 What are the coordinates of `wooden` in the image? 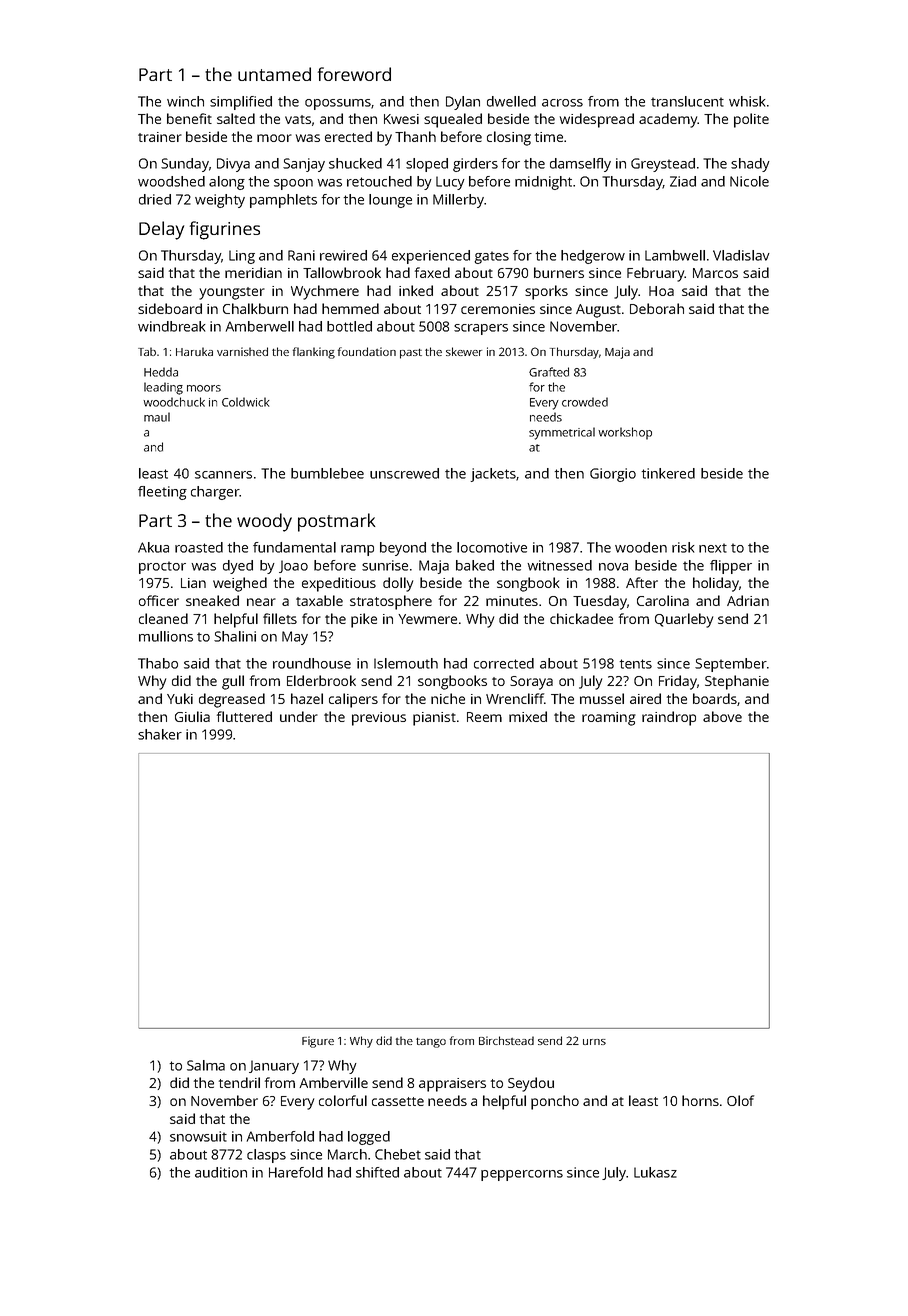 It's located at (641, 547).
